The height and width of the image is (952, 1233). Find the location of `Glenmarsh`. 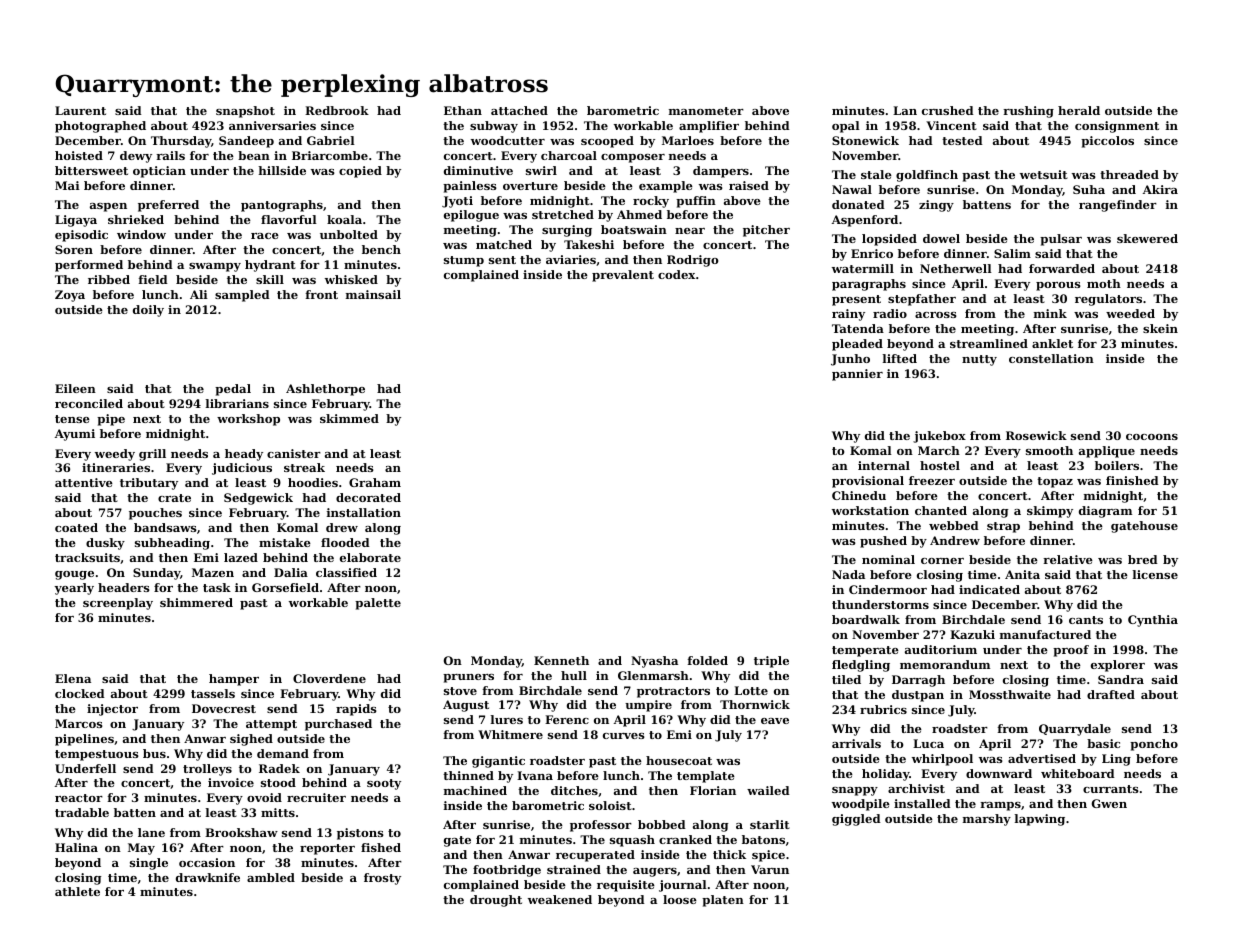

Glenmarsh is located at coordinates (653, 675).
